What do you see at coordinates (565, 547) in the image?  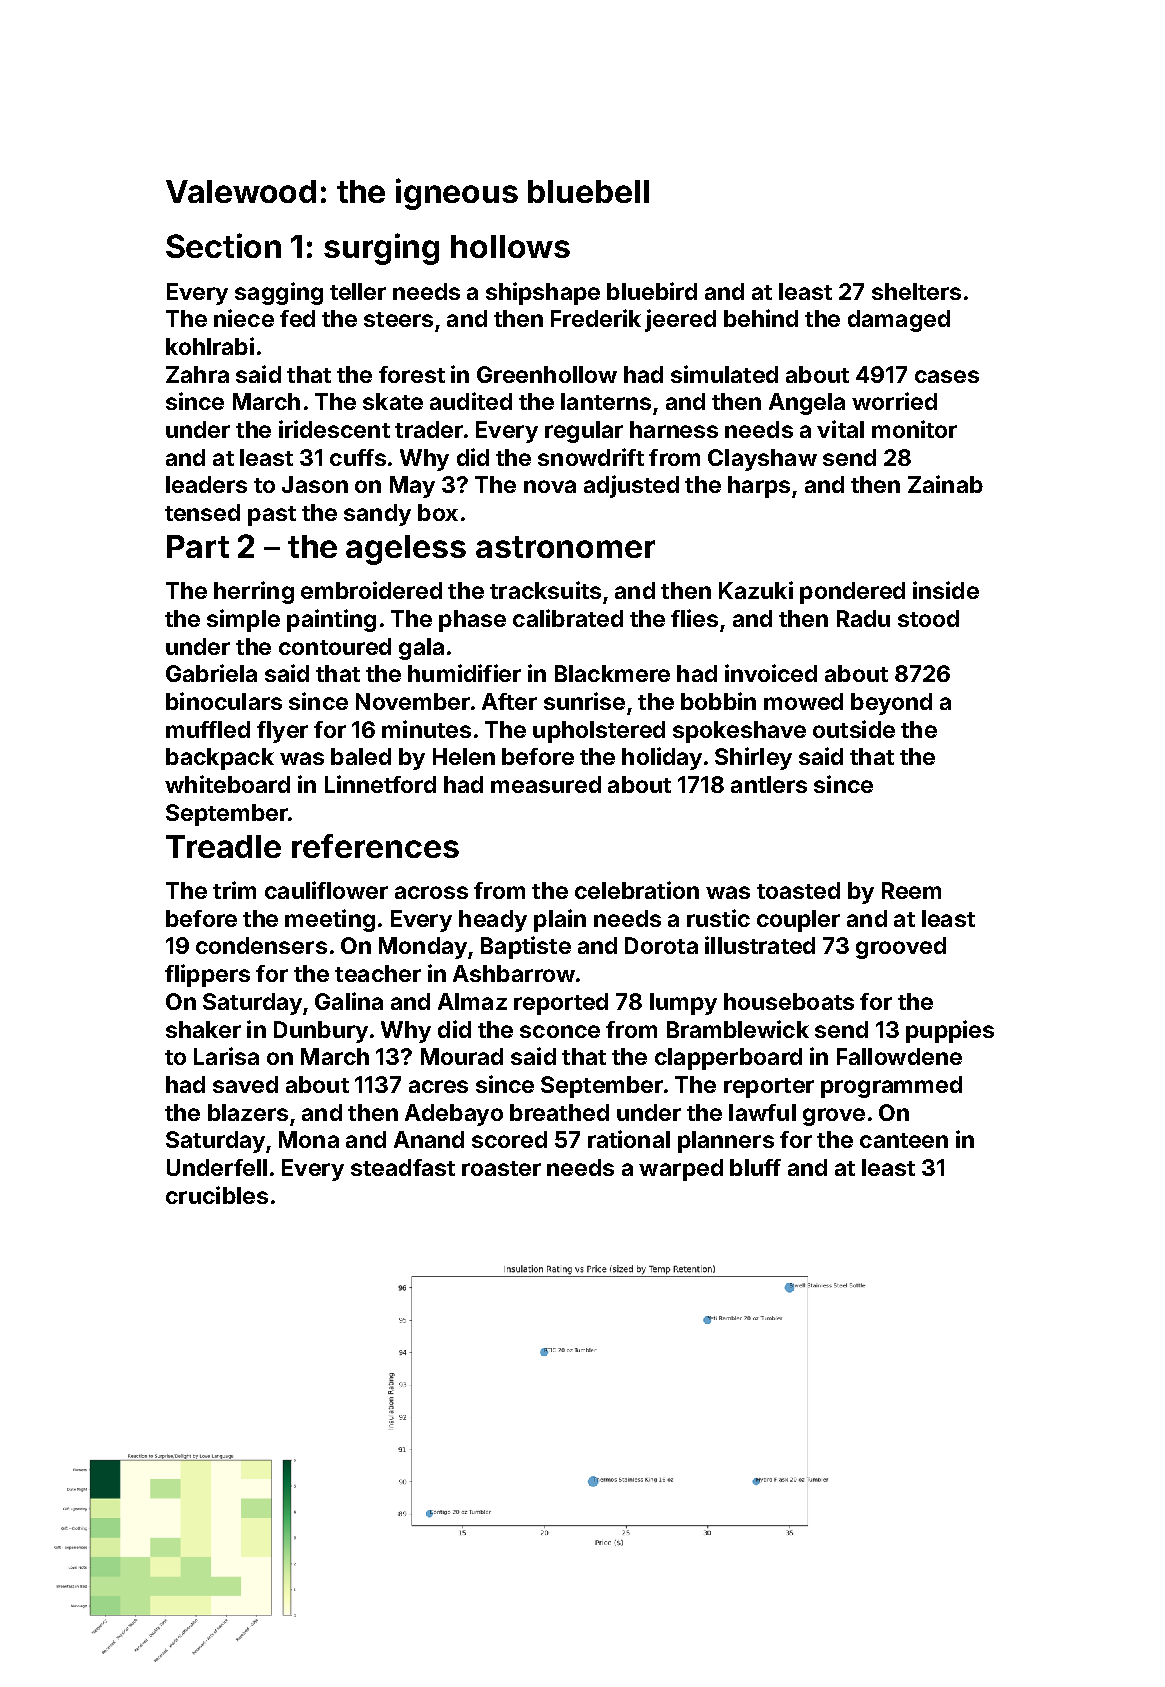 I see `astronomer` at bounding box center [565, 547].
